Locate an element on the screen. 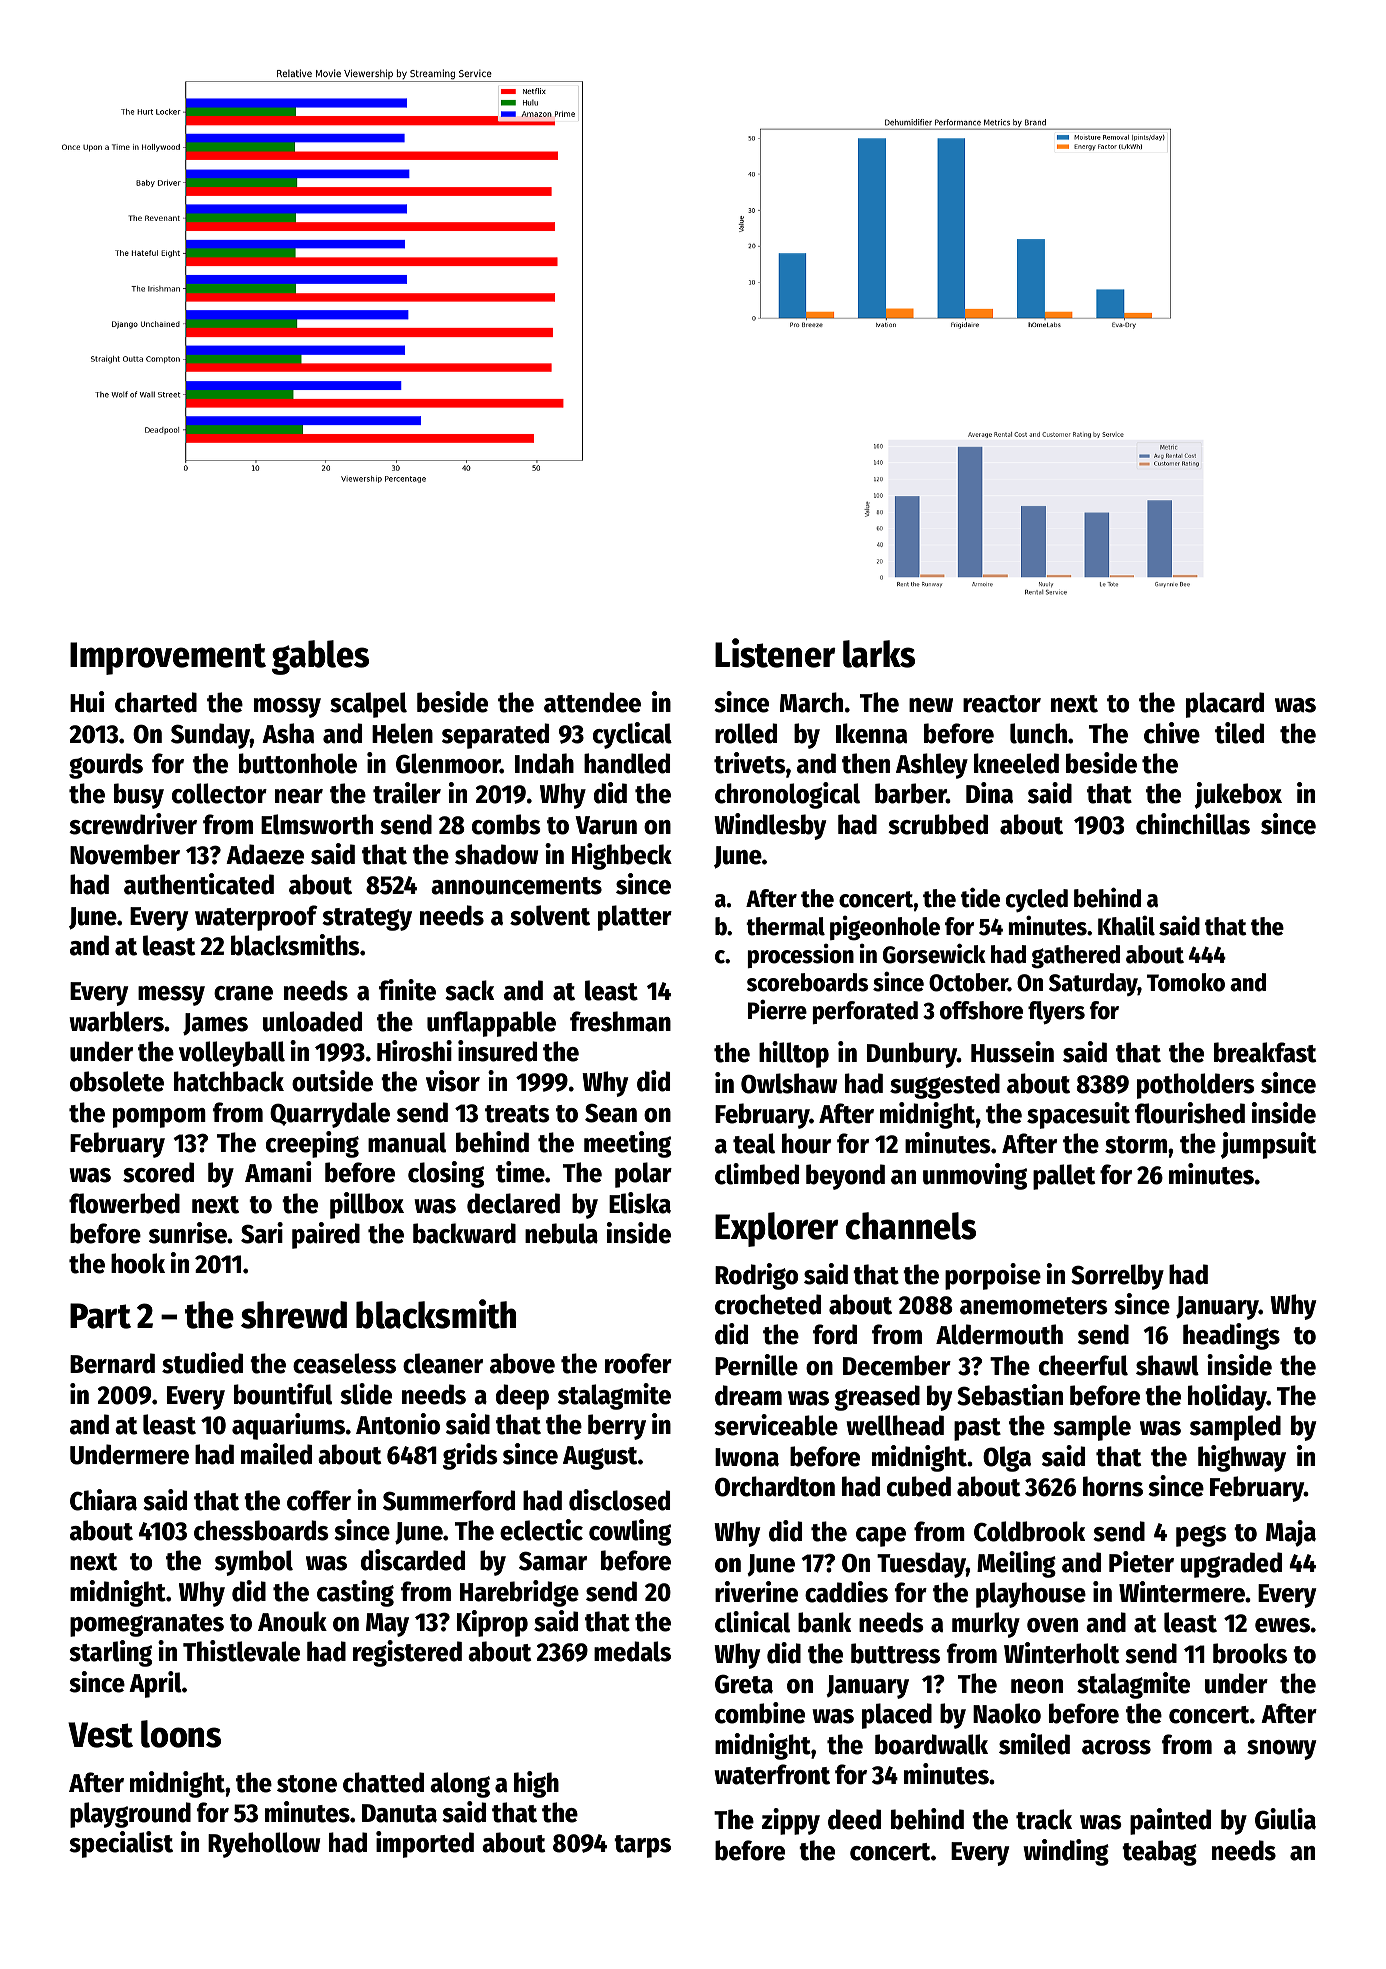  Bernard is located at coordinates (112, 1363).
